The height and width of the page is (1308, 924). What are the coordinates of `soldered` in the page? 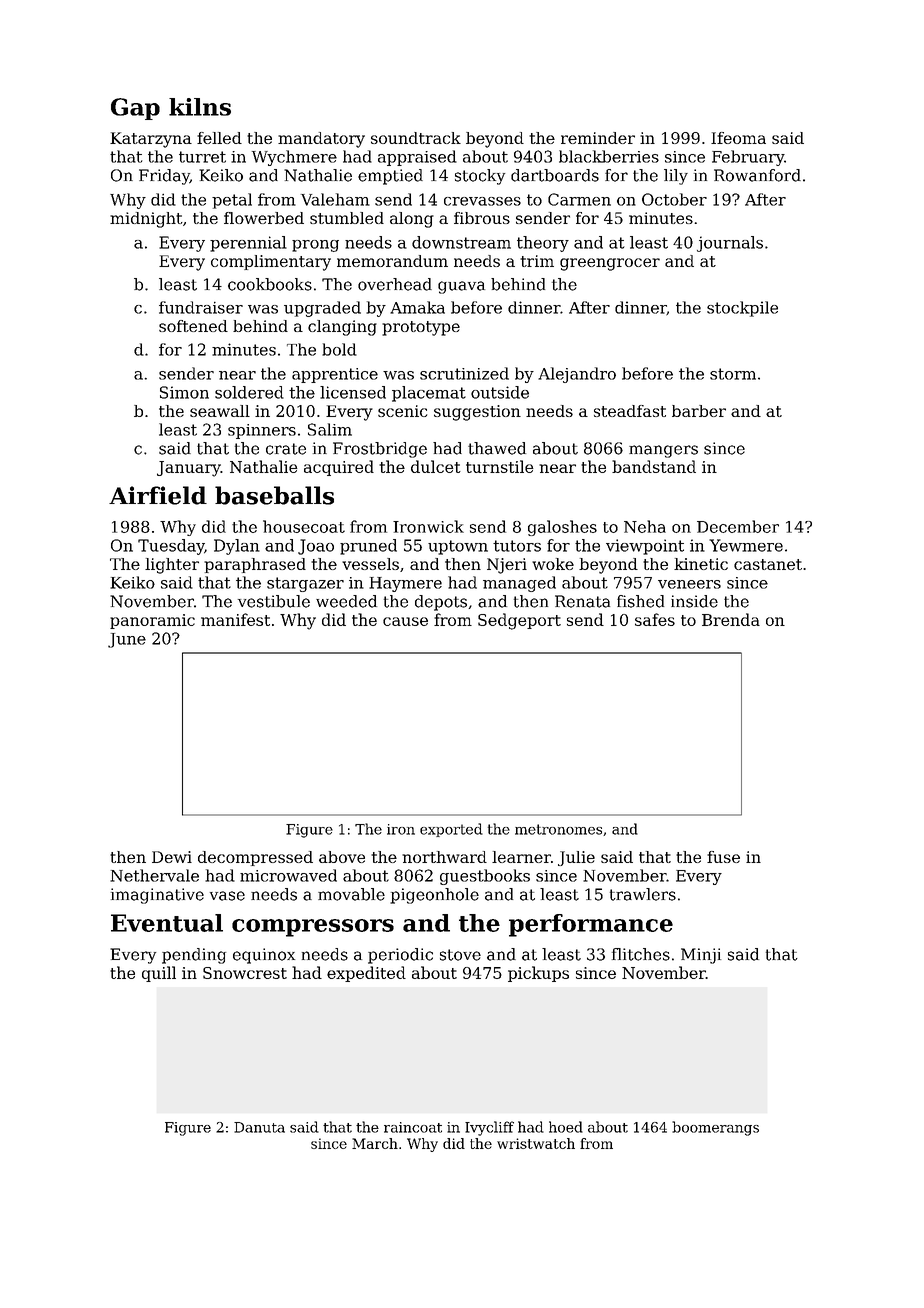 It's located at (249, 392).
